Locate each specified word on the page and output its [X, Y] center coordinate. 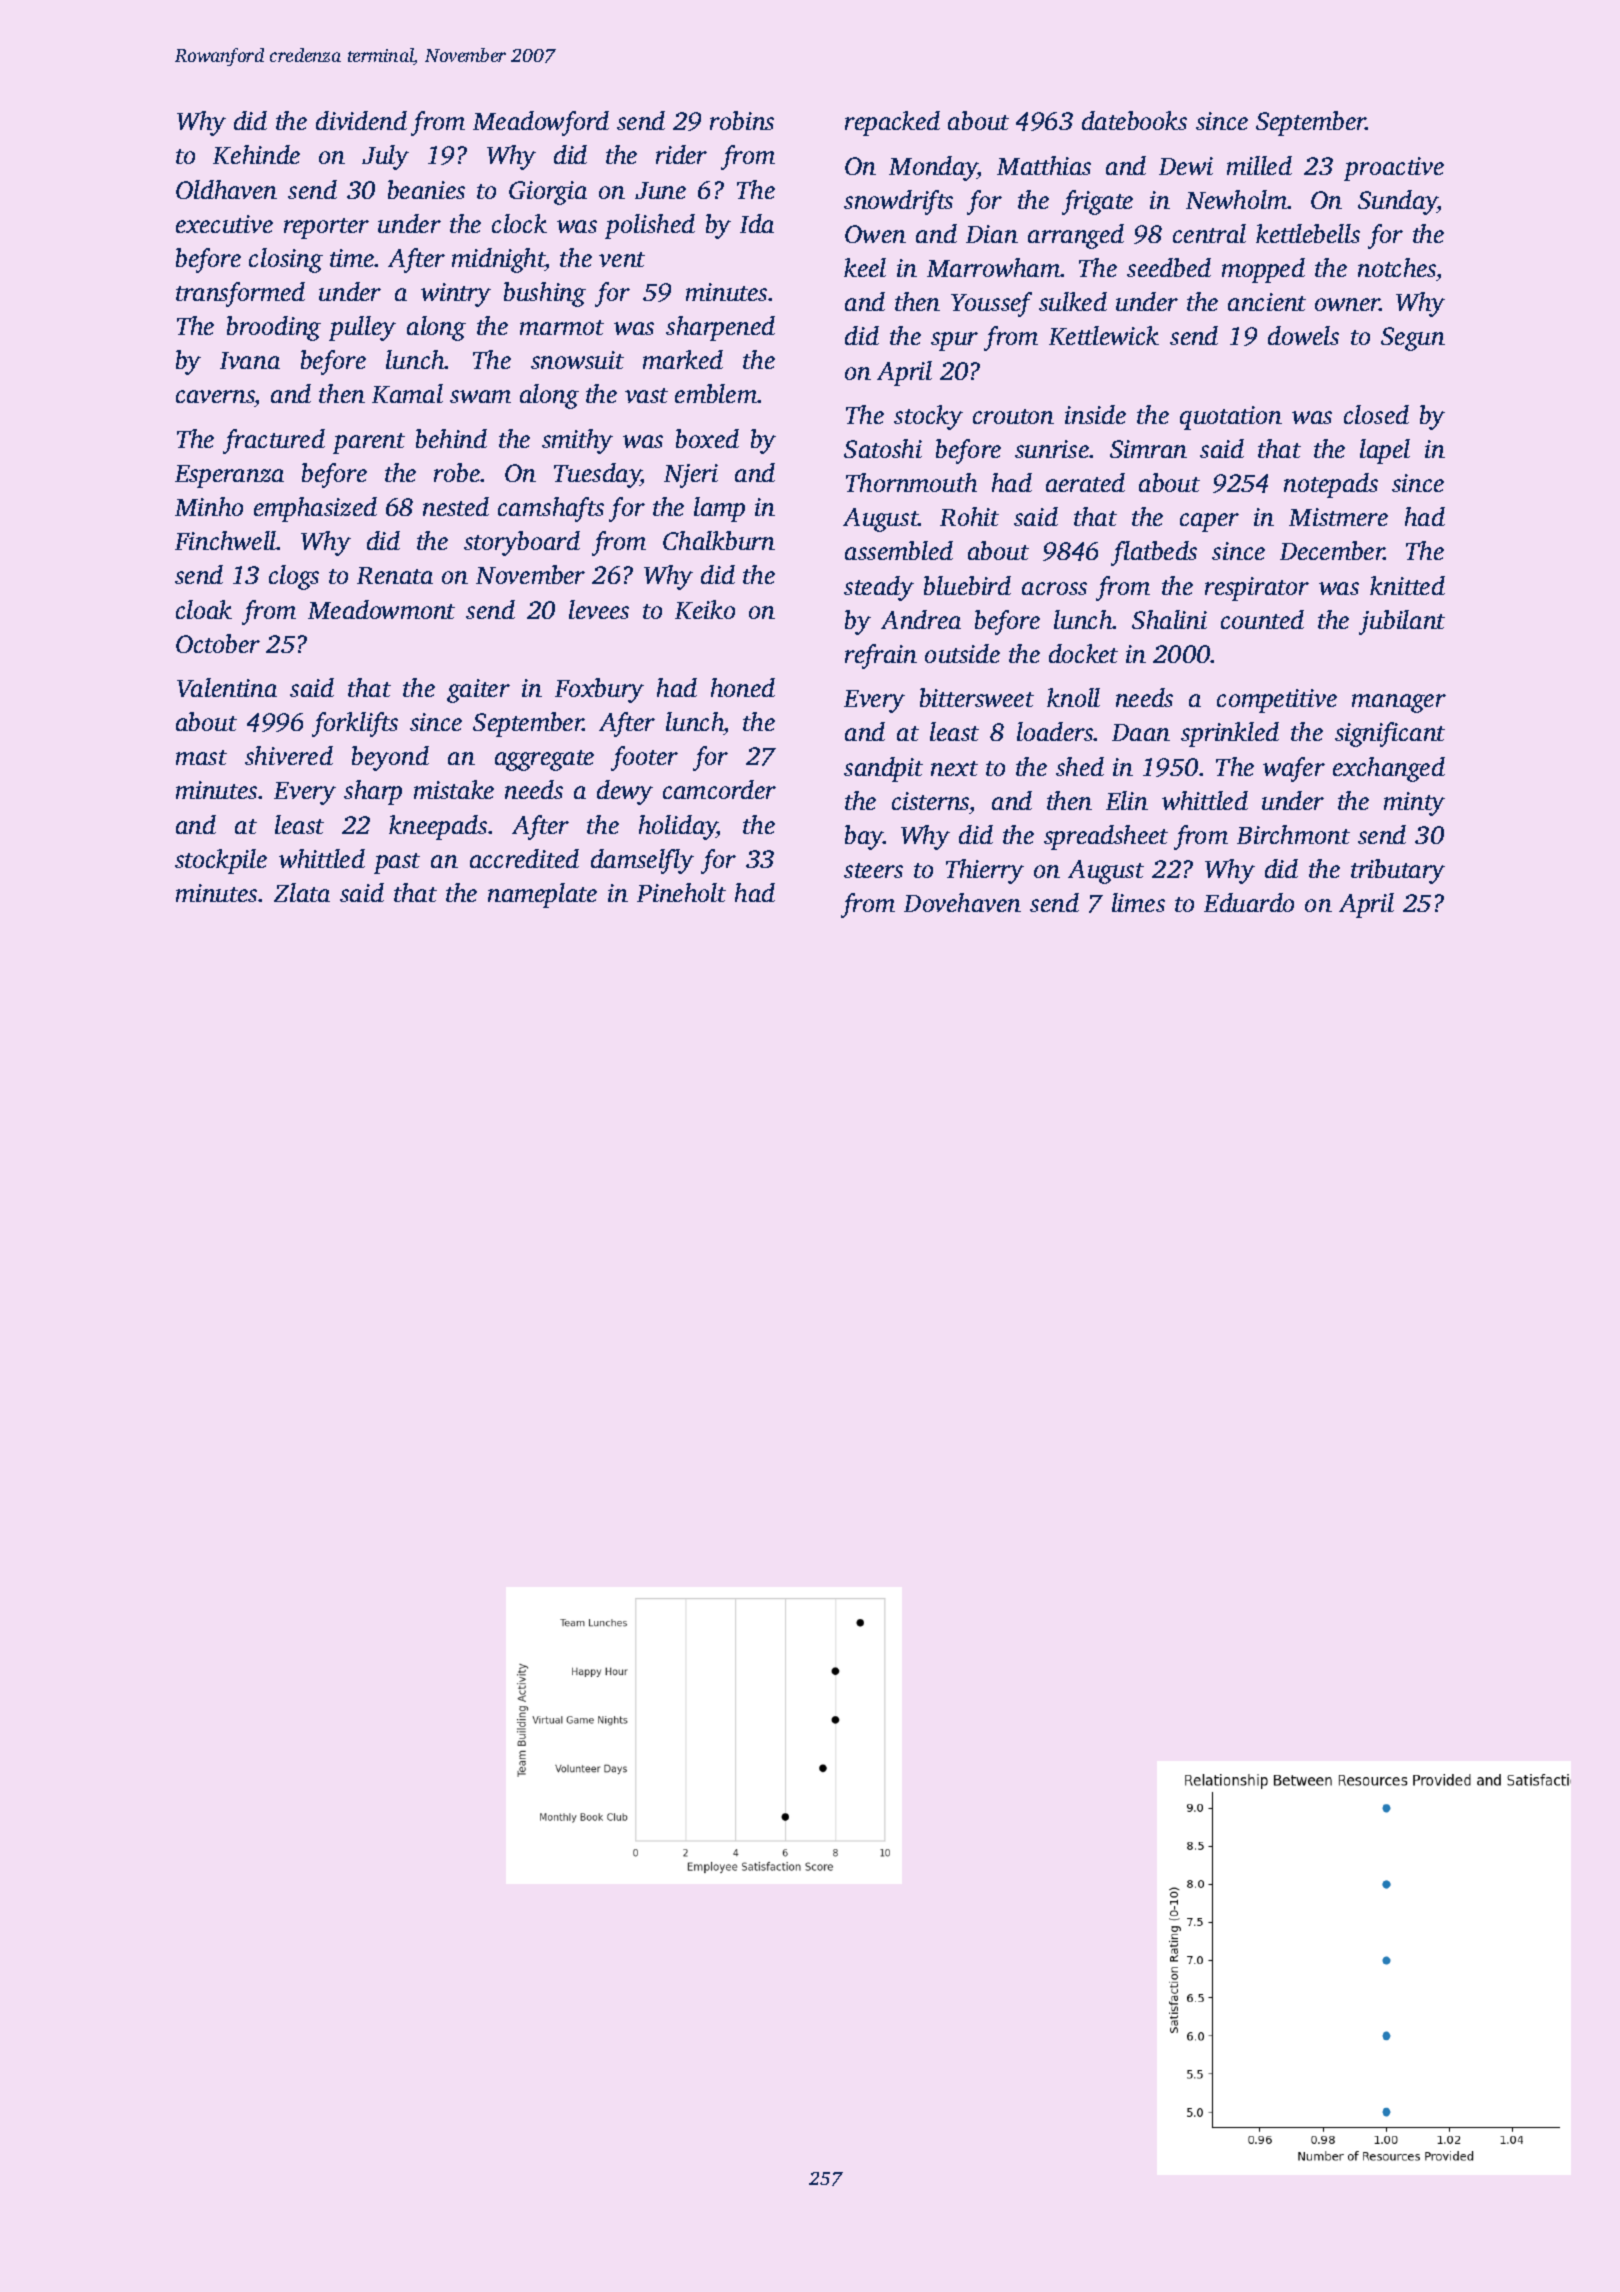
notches [1397, 267]
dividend [361, 120]
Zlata [302, 892]
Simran [1148, 449]
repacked [892, 123]
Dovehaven [962, 902]
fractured [274, 441]
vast [646, 395]
